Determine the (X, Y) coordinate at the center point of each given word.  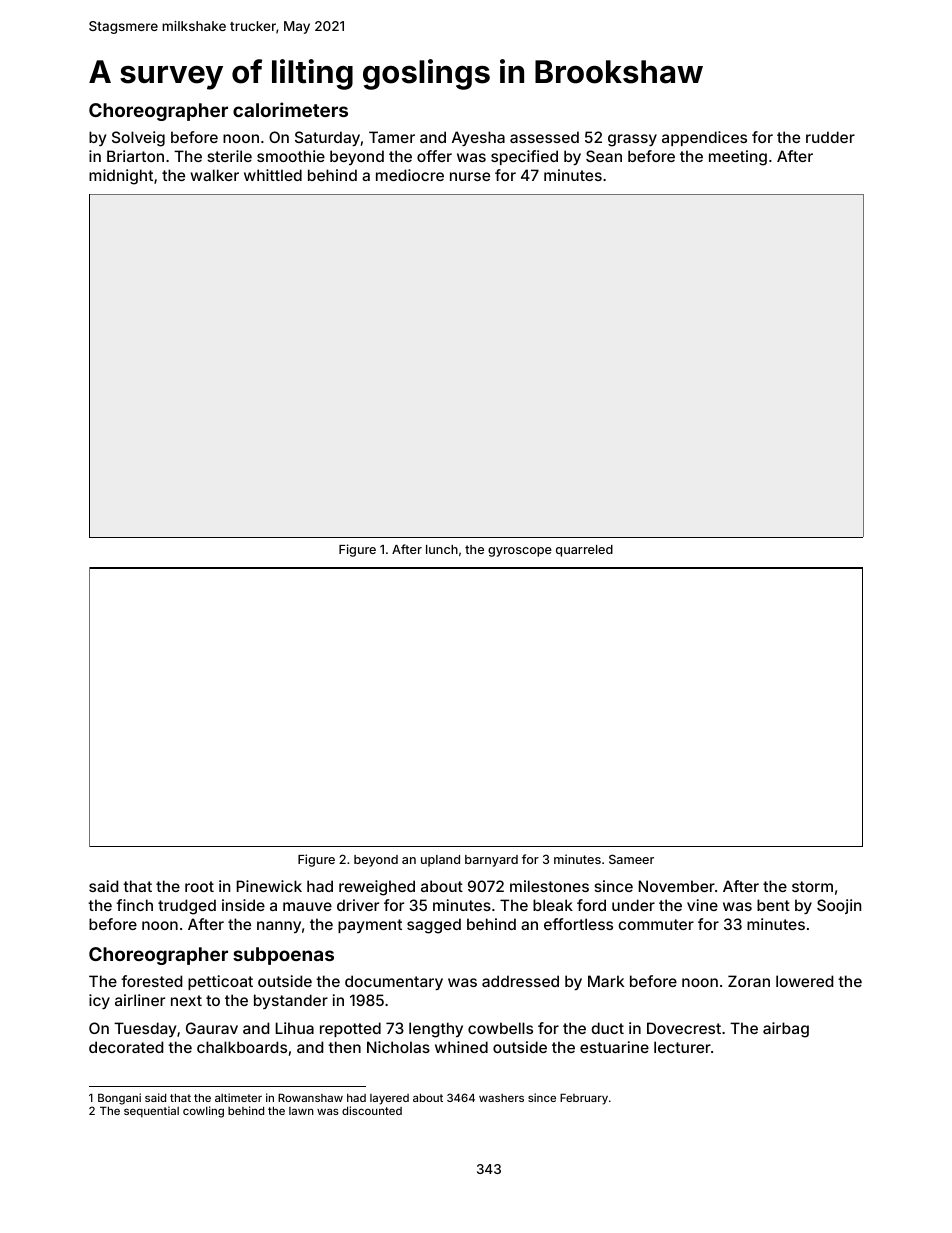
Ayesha (478, 138)
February (584, 1099)
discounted (372, 1110)
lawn (301, 1111)
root (199, 886)
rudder (830, 137)
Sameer (631, 859)
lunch (442, 549)
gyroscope (520, 552)
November (677, 886)
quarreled (584, 551)
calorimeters (290, 109)
